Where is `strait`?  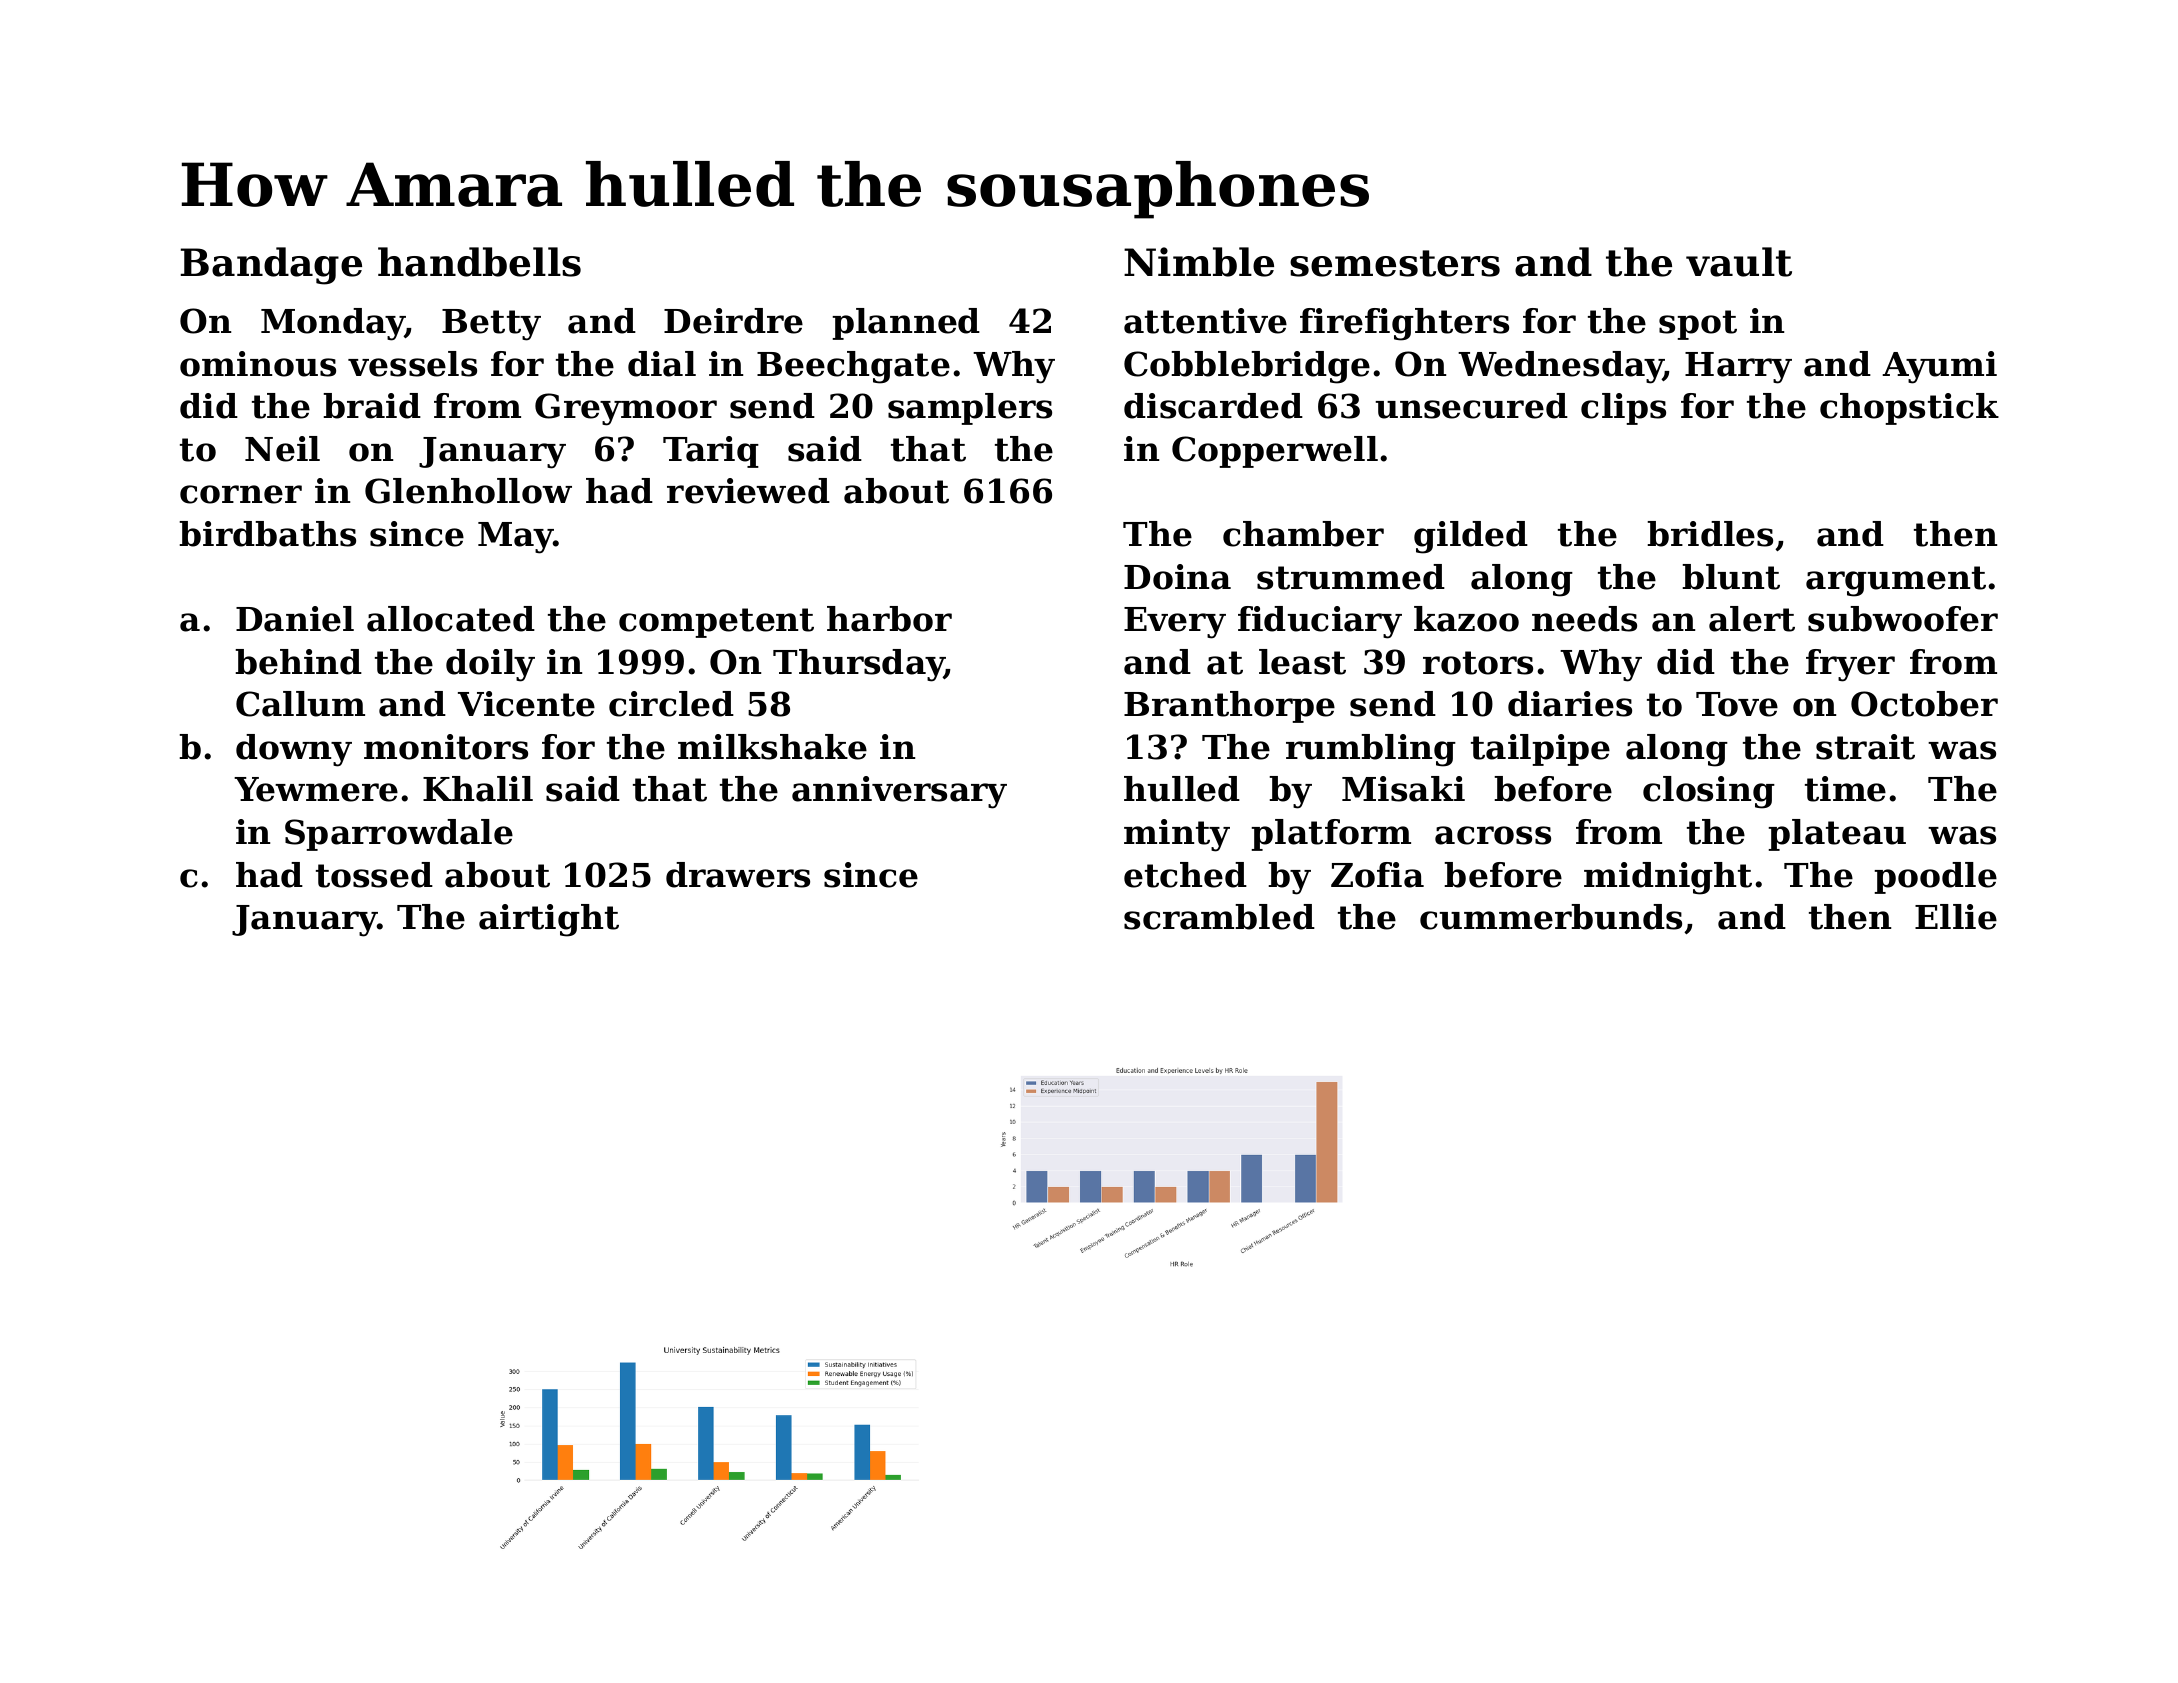 strait is located at coordinates (1865, 747).
